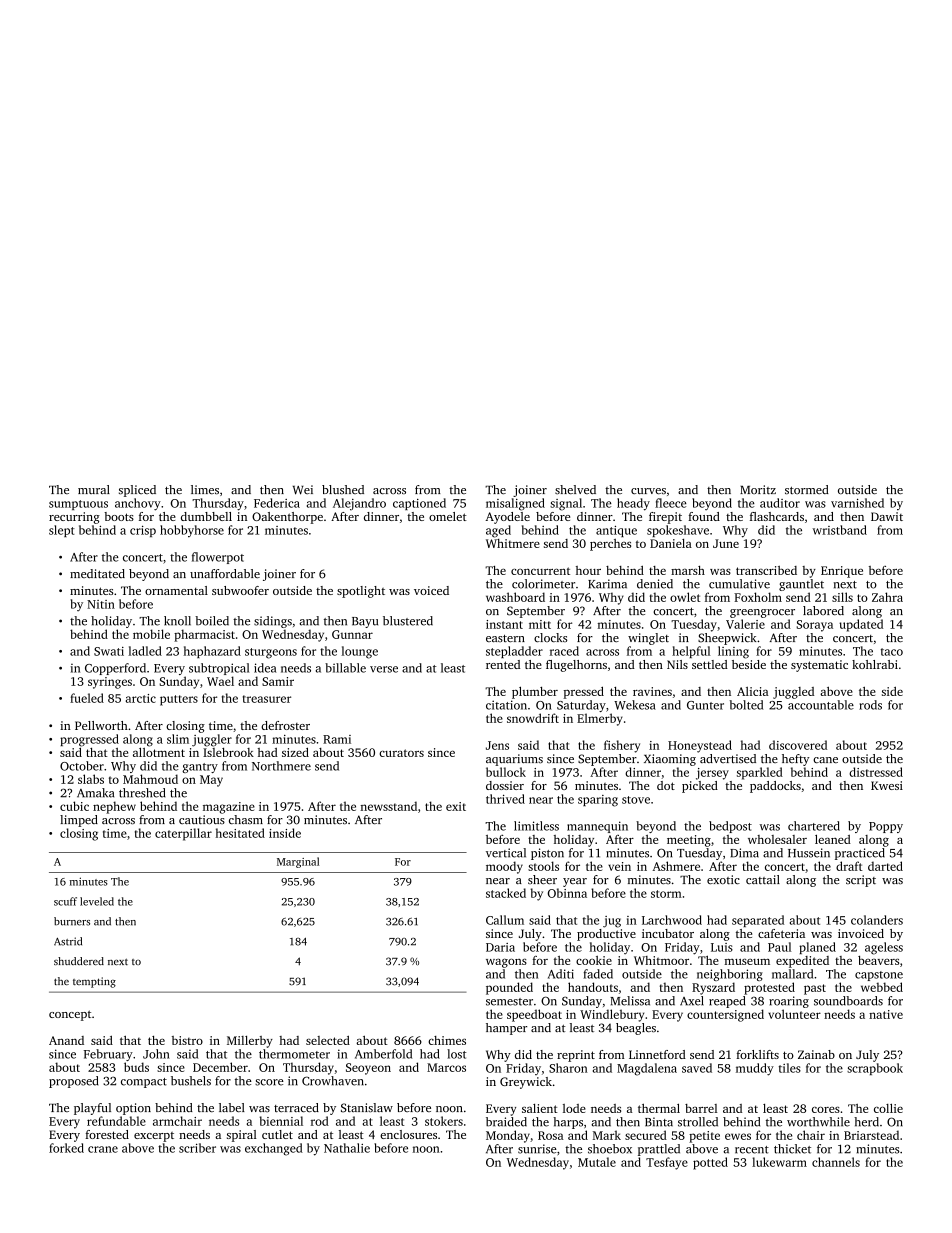 The width and height of the page is (952, 1233). What do you see at coordinates (728, 758) in the page?
I see `advertised` at bounding box center [728, 758].
